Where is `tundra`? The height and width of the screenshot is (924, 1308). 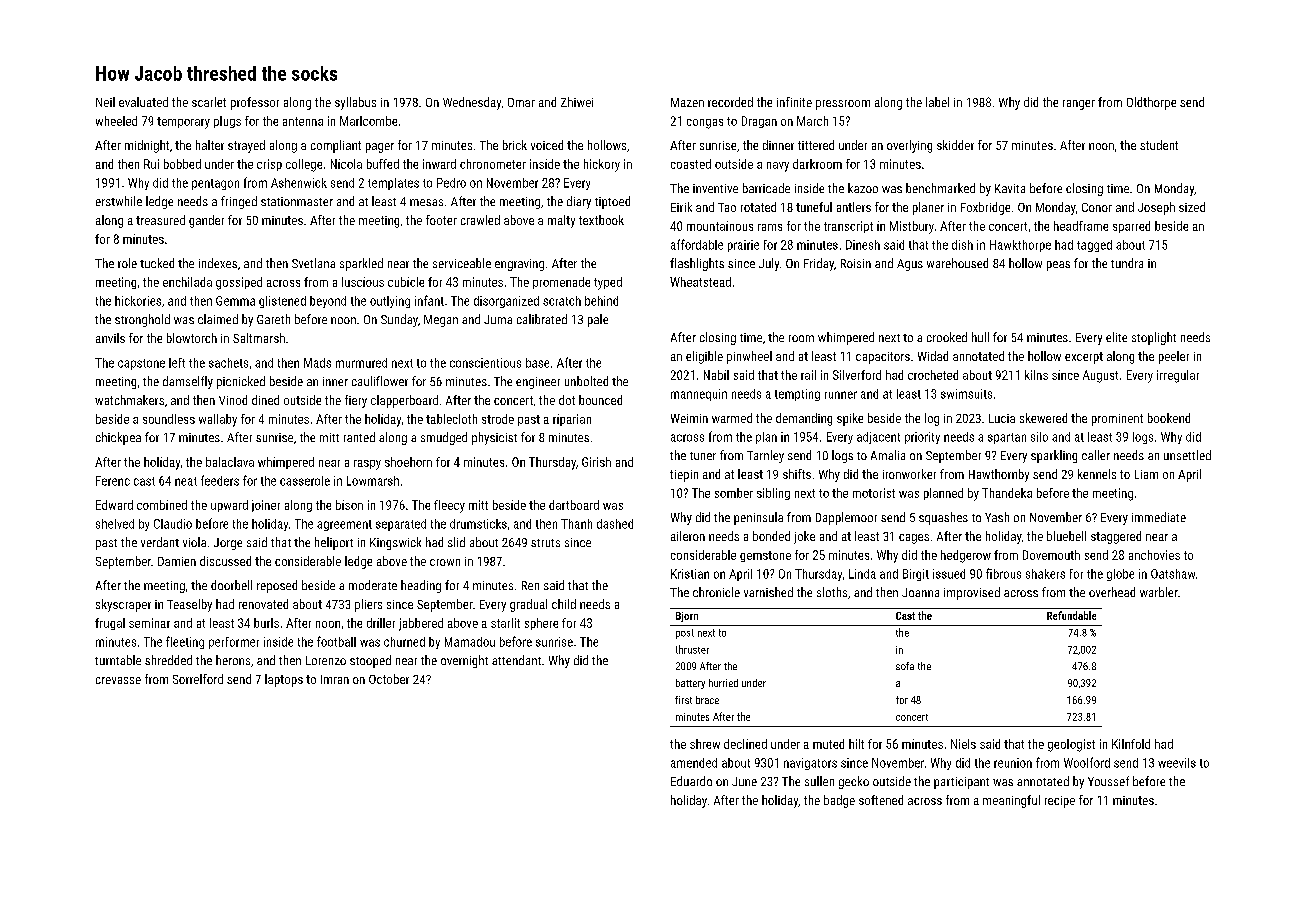 tundra is located at coordinates (1127, 263).
